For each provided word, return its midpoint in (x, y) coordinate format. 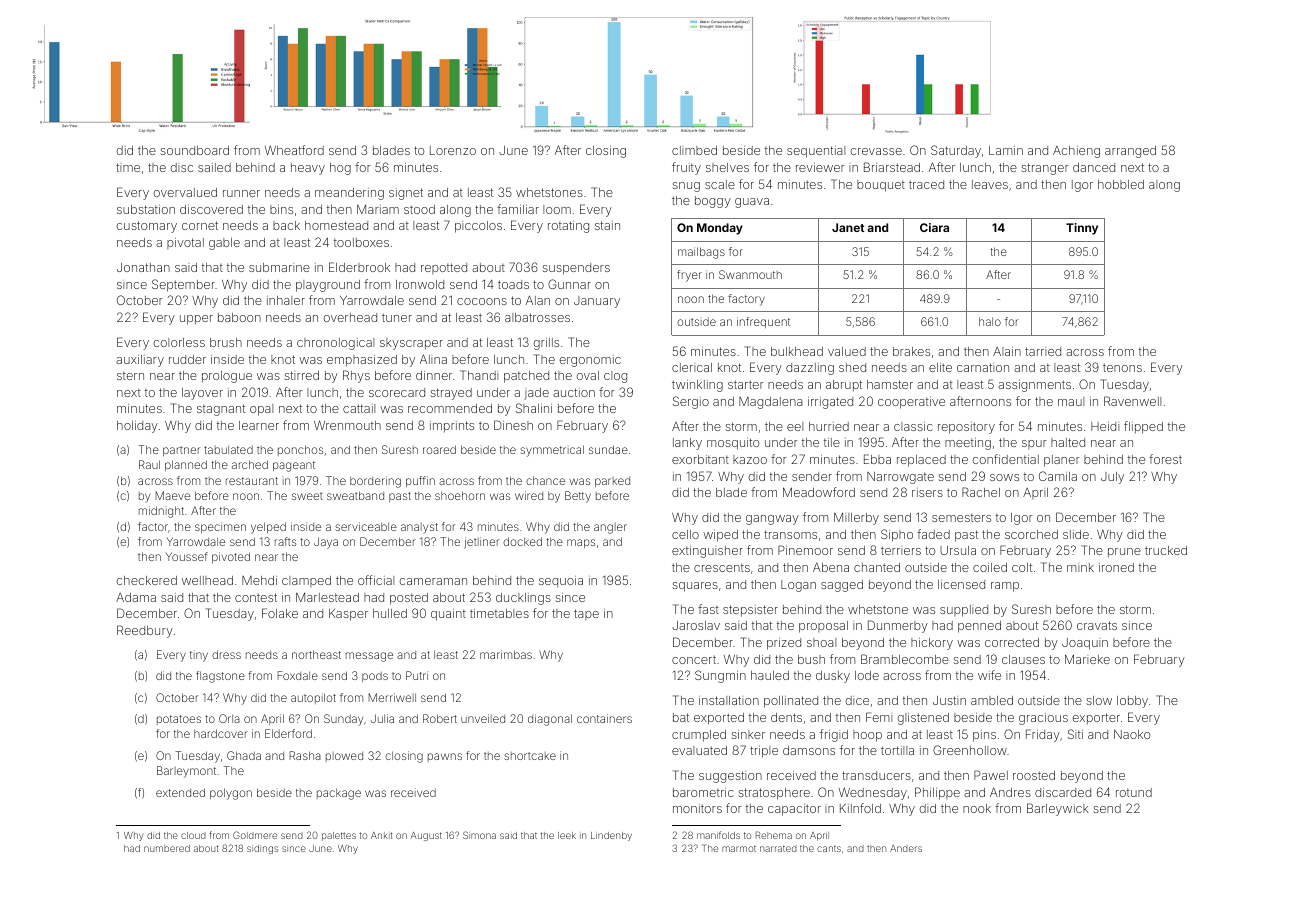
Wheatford (294, 150)
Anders (906, 848)
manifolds (718, 835)
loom (557, 209)
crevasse (876, 151)
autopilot (313, 698)
